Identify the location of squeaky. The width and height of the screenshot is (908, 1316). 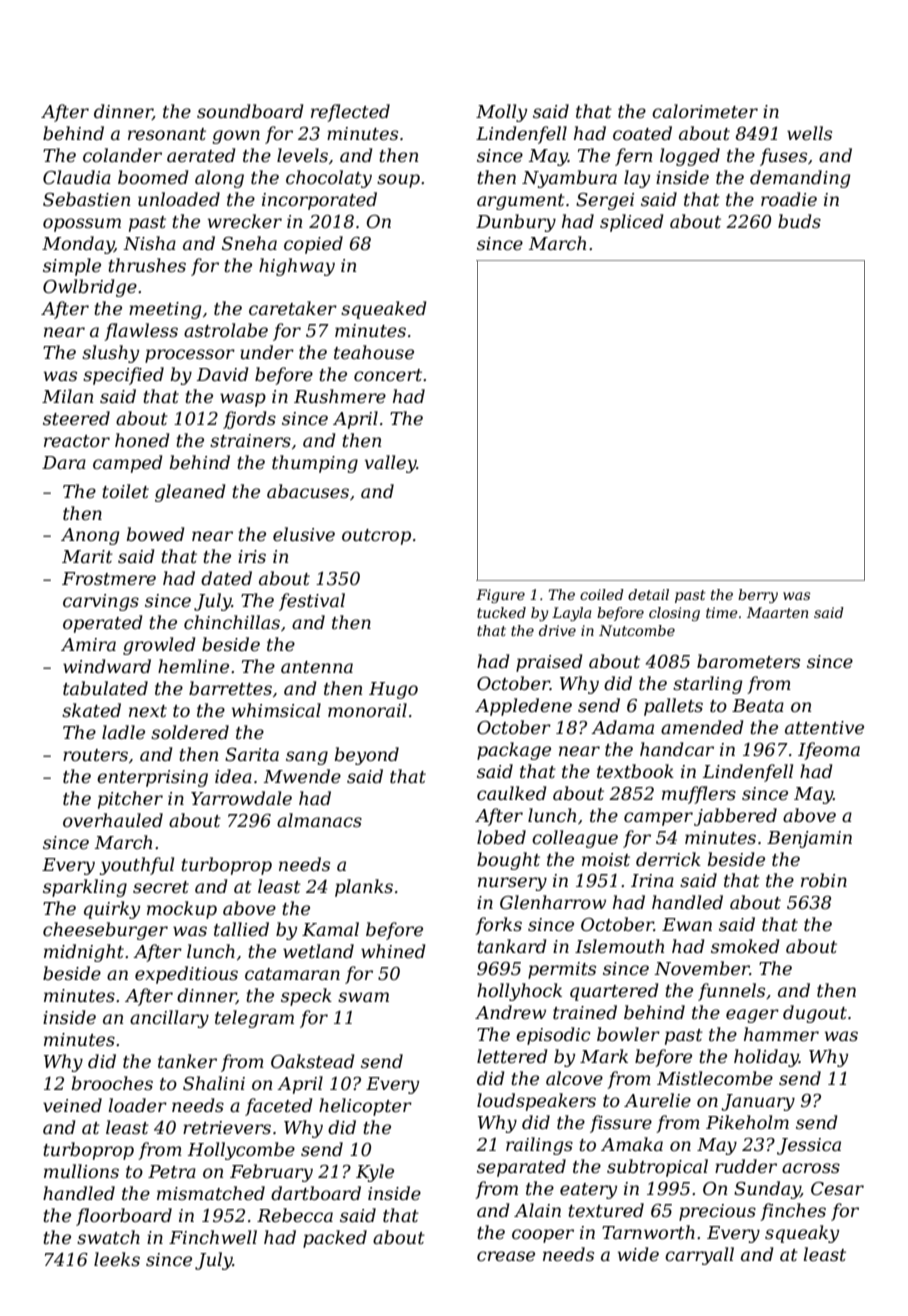
(802, 1234).
